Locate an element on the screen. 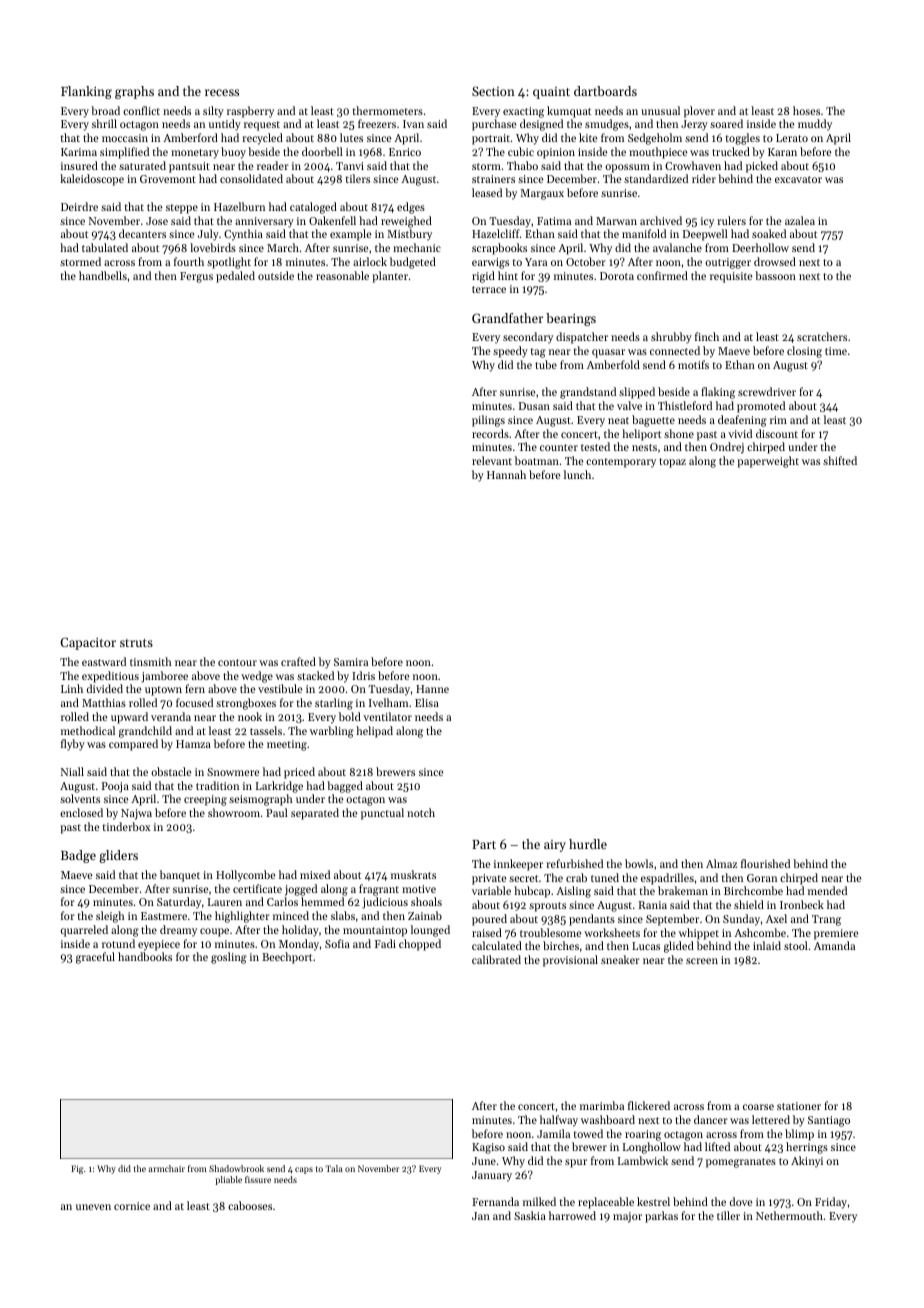 The width and height of the screenshot is (924, 1308). Badge is located at coordinates (78, 856).
